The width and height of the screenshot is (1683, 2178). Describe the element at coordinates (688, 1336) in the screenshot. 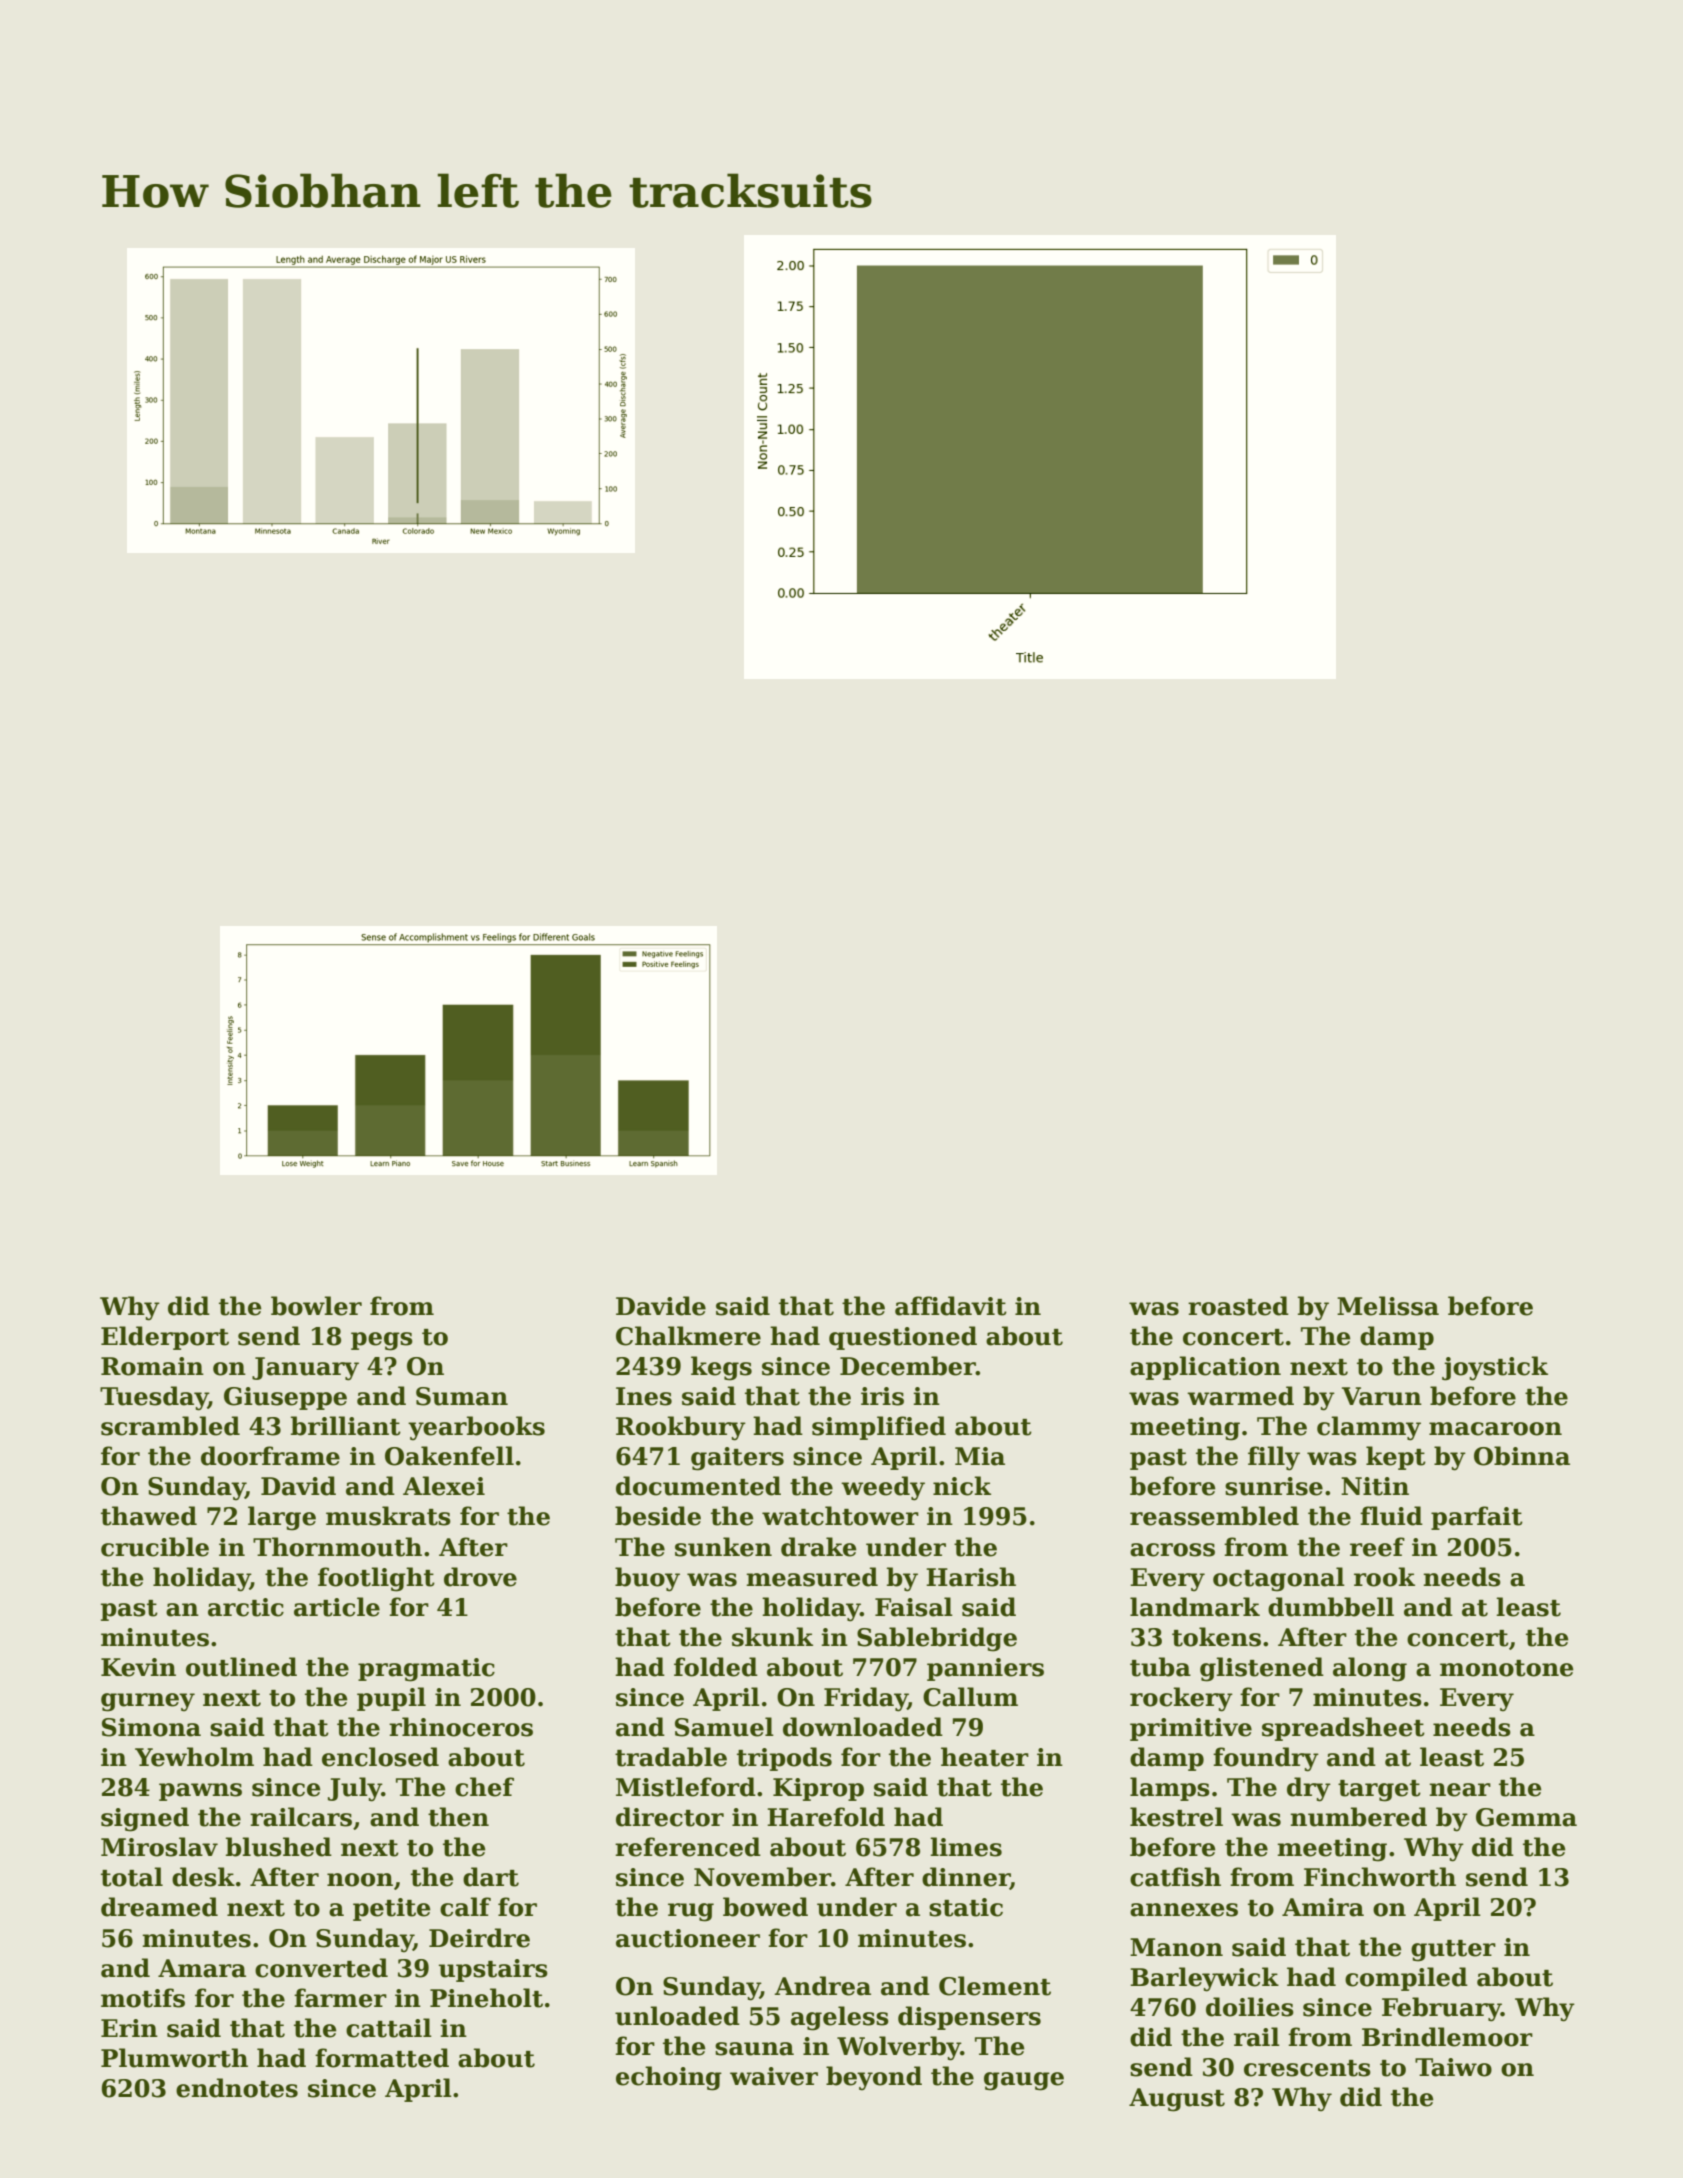

I see `Chalkmere` at that location.
